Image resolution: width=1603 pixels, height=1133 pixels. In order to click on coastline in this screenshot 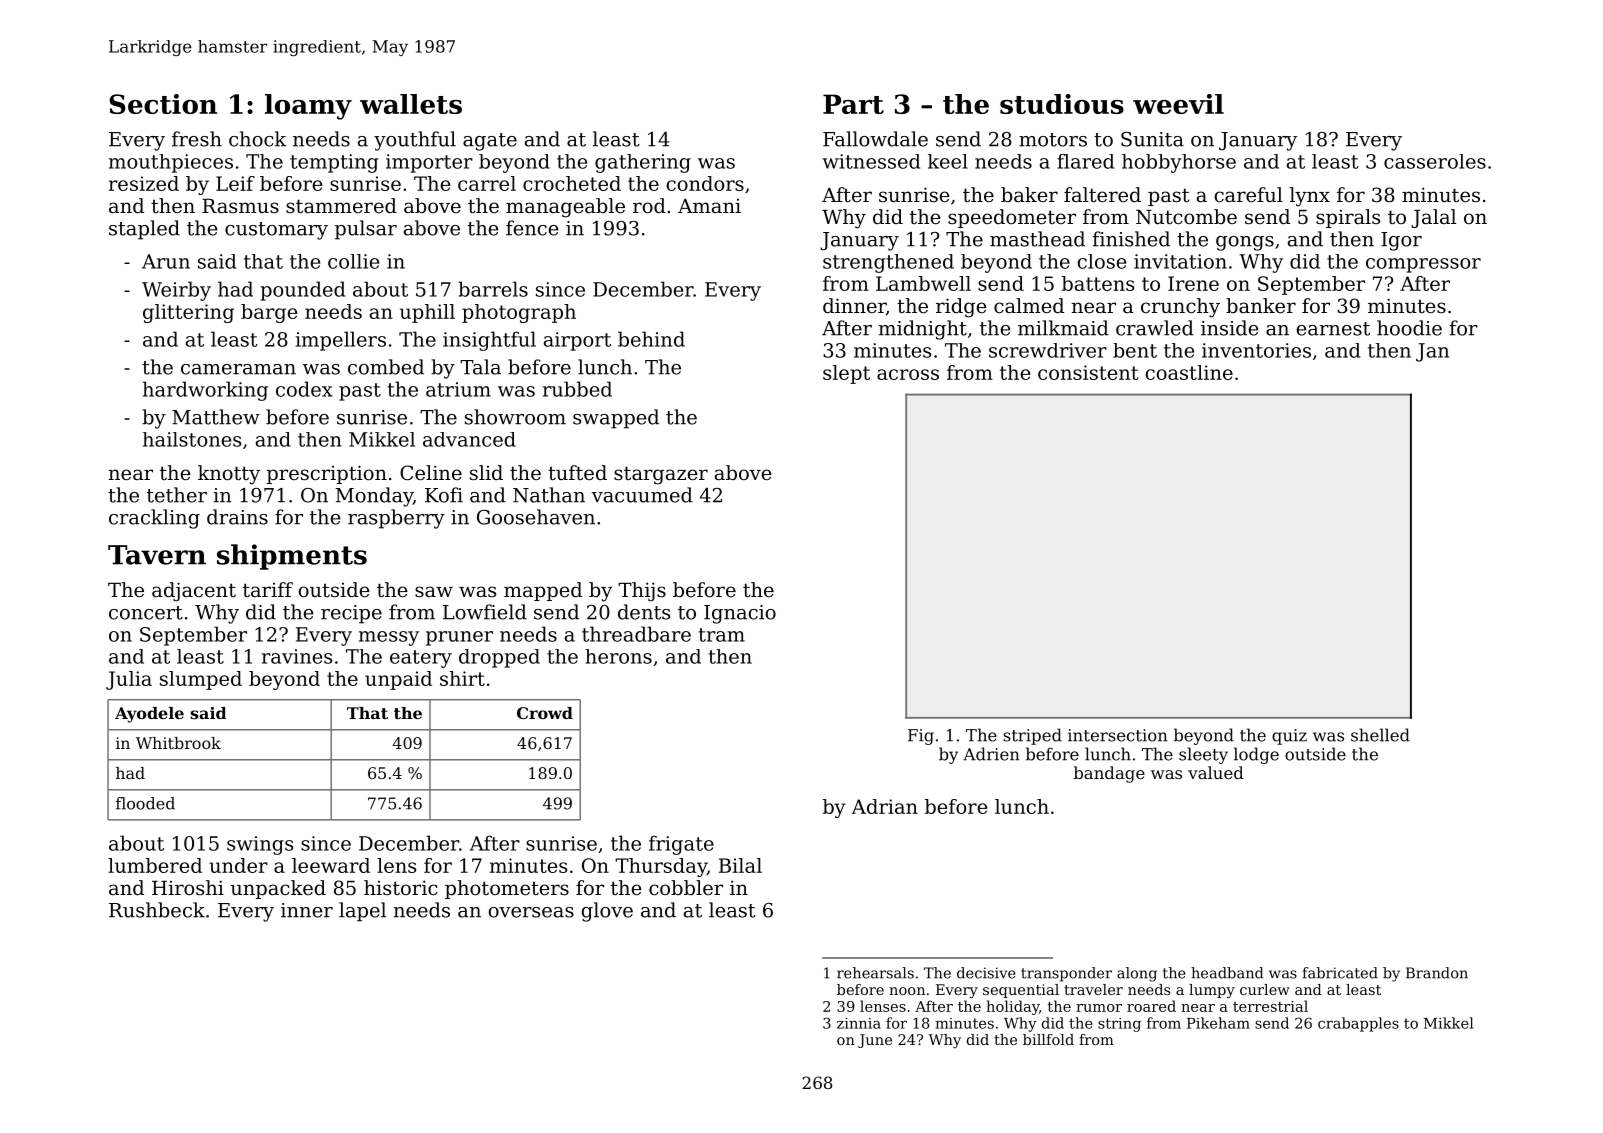, I will do `click(1189, 372)`.
